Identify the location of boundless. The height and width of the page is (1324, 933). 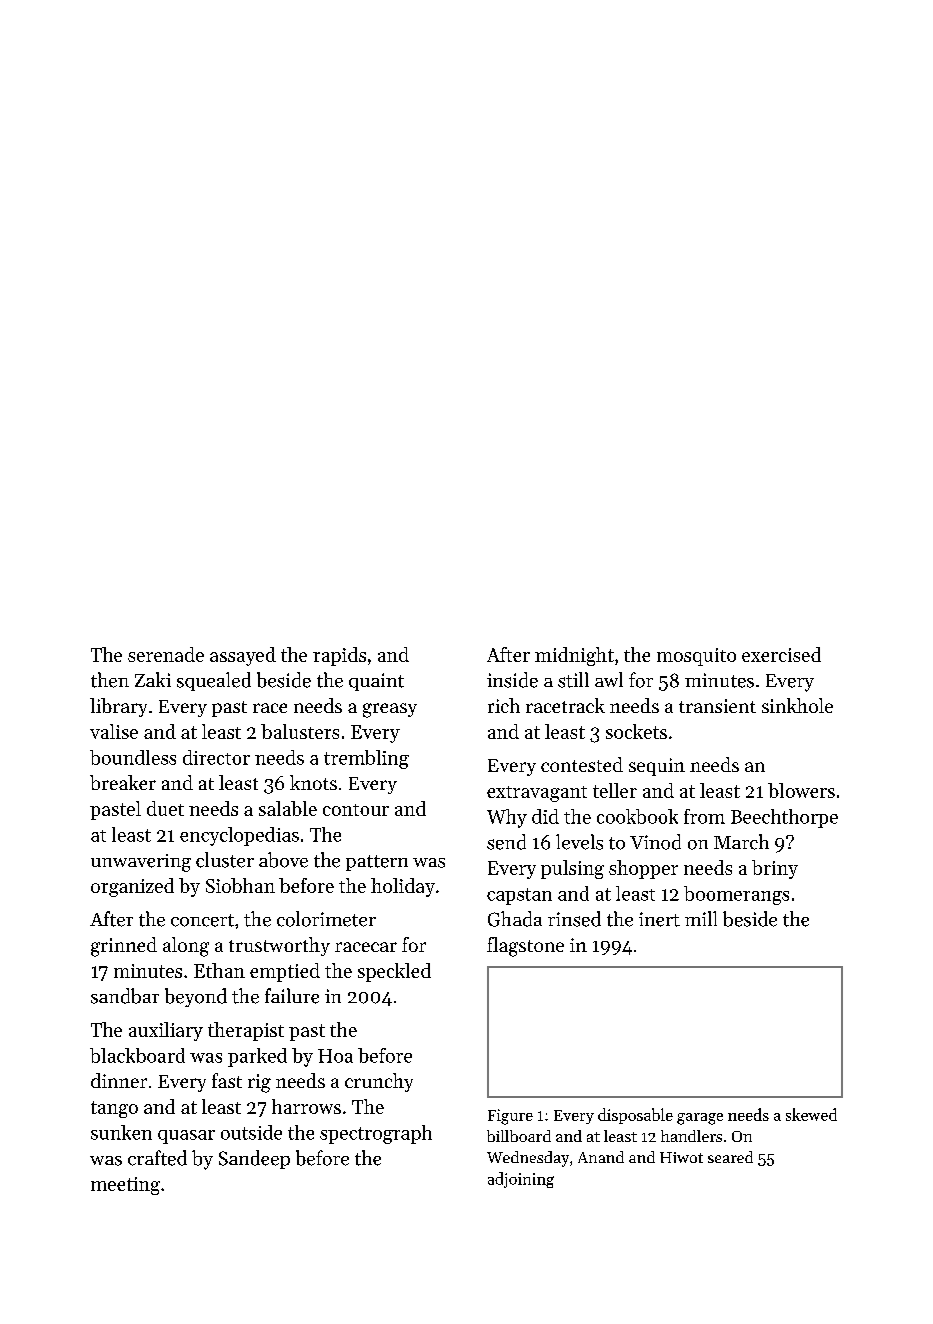
(133, 757).
